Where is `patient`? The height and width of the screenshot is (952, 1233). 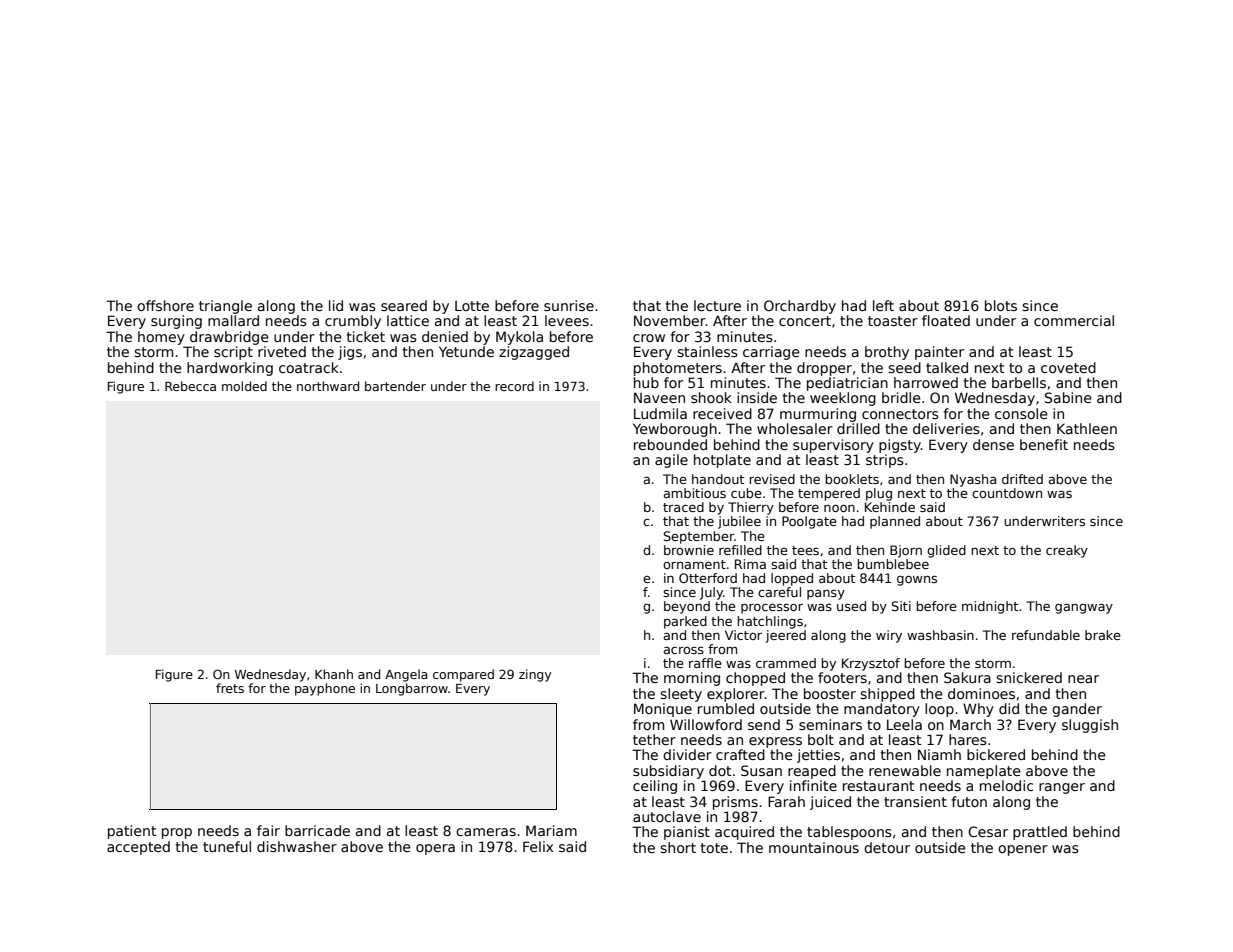
patient is located at coordinates (132, 832).
